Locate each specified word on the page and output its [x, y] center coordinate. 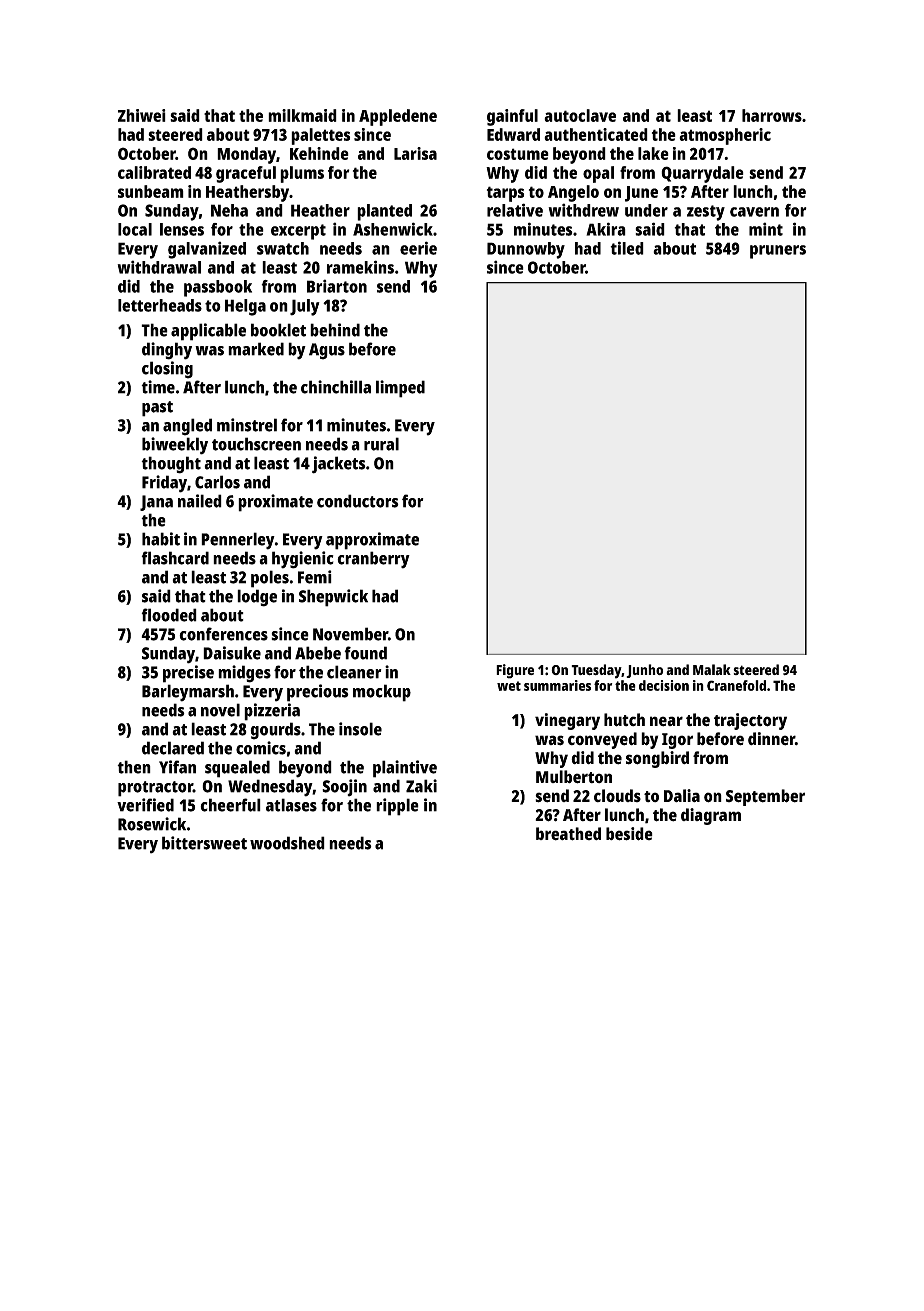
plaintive [405, 769]
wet [509, 686]
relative [515, 210]
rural [381, 444]
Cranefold [736, 685]
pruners [778, 252]
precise [188, 674]
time [158, 387]
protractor [155, 789]
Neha [229, 210]
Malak [712, 669]
